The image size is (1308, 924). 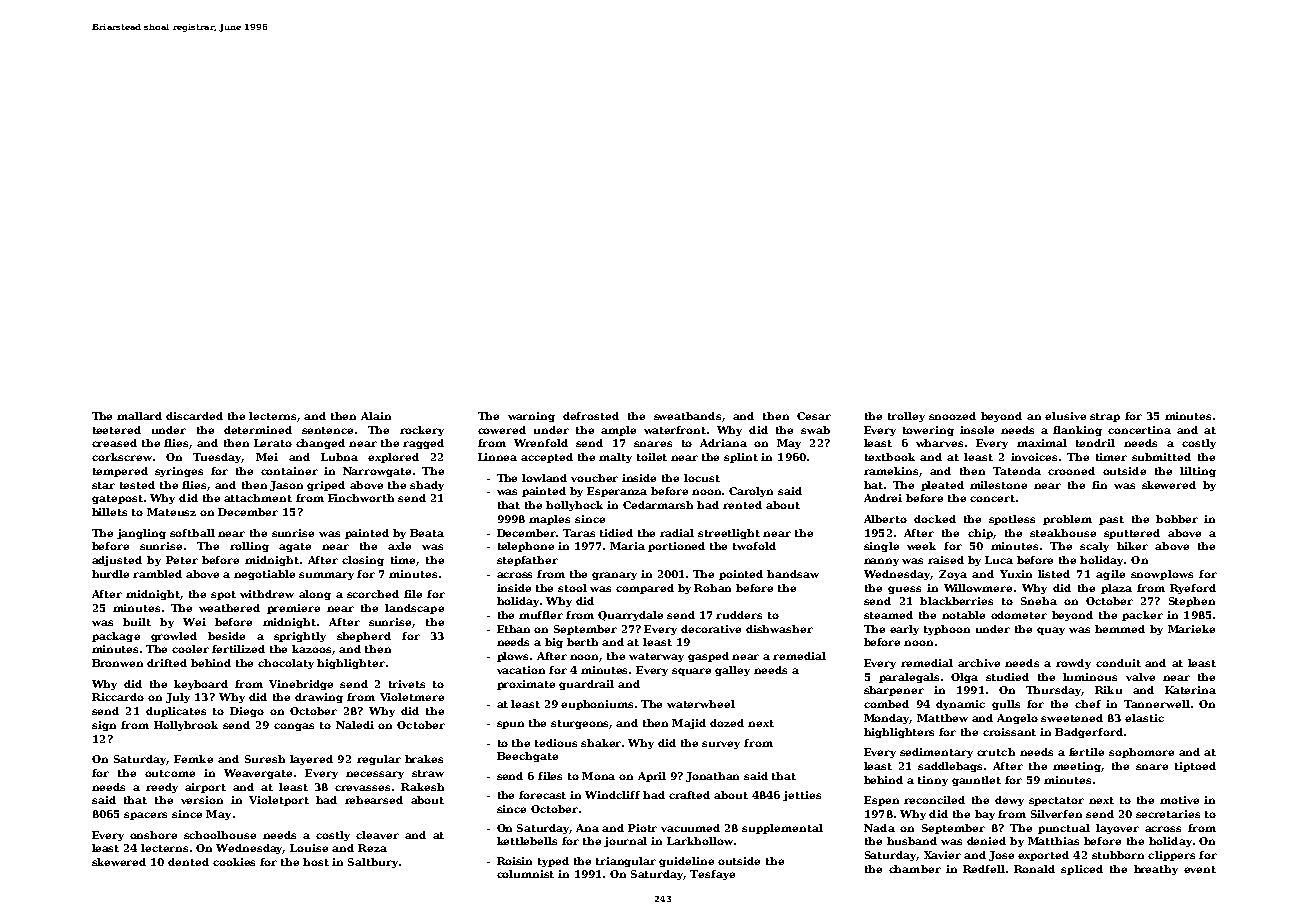 What do you see at coordinates (904, 630) in the page?
I see `early` at bounding box center [904, 630].
